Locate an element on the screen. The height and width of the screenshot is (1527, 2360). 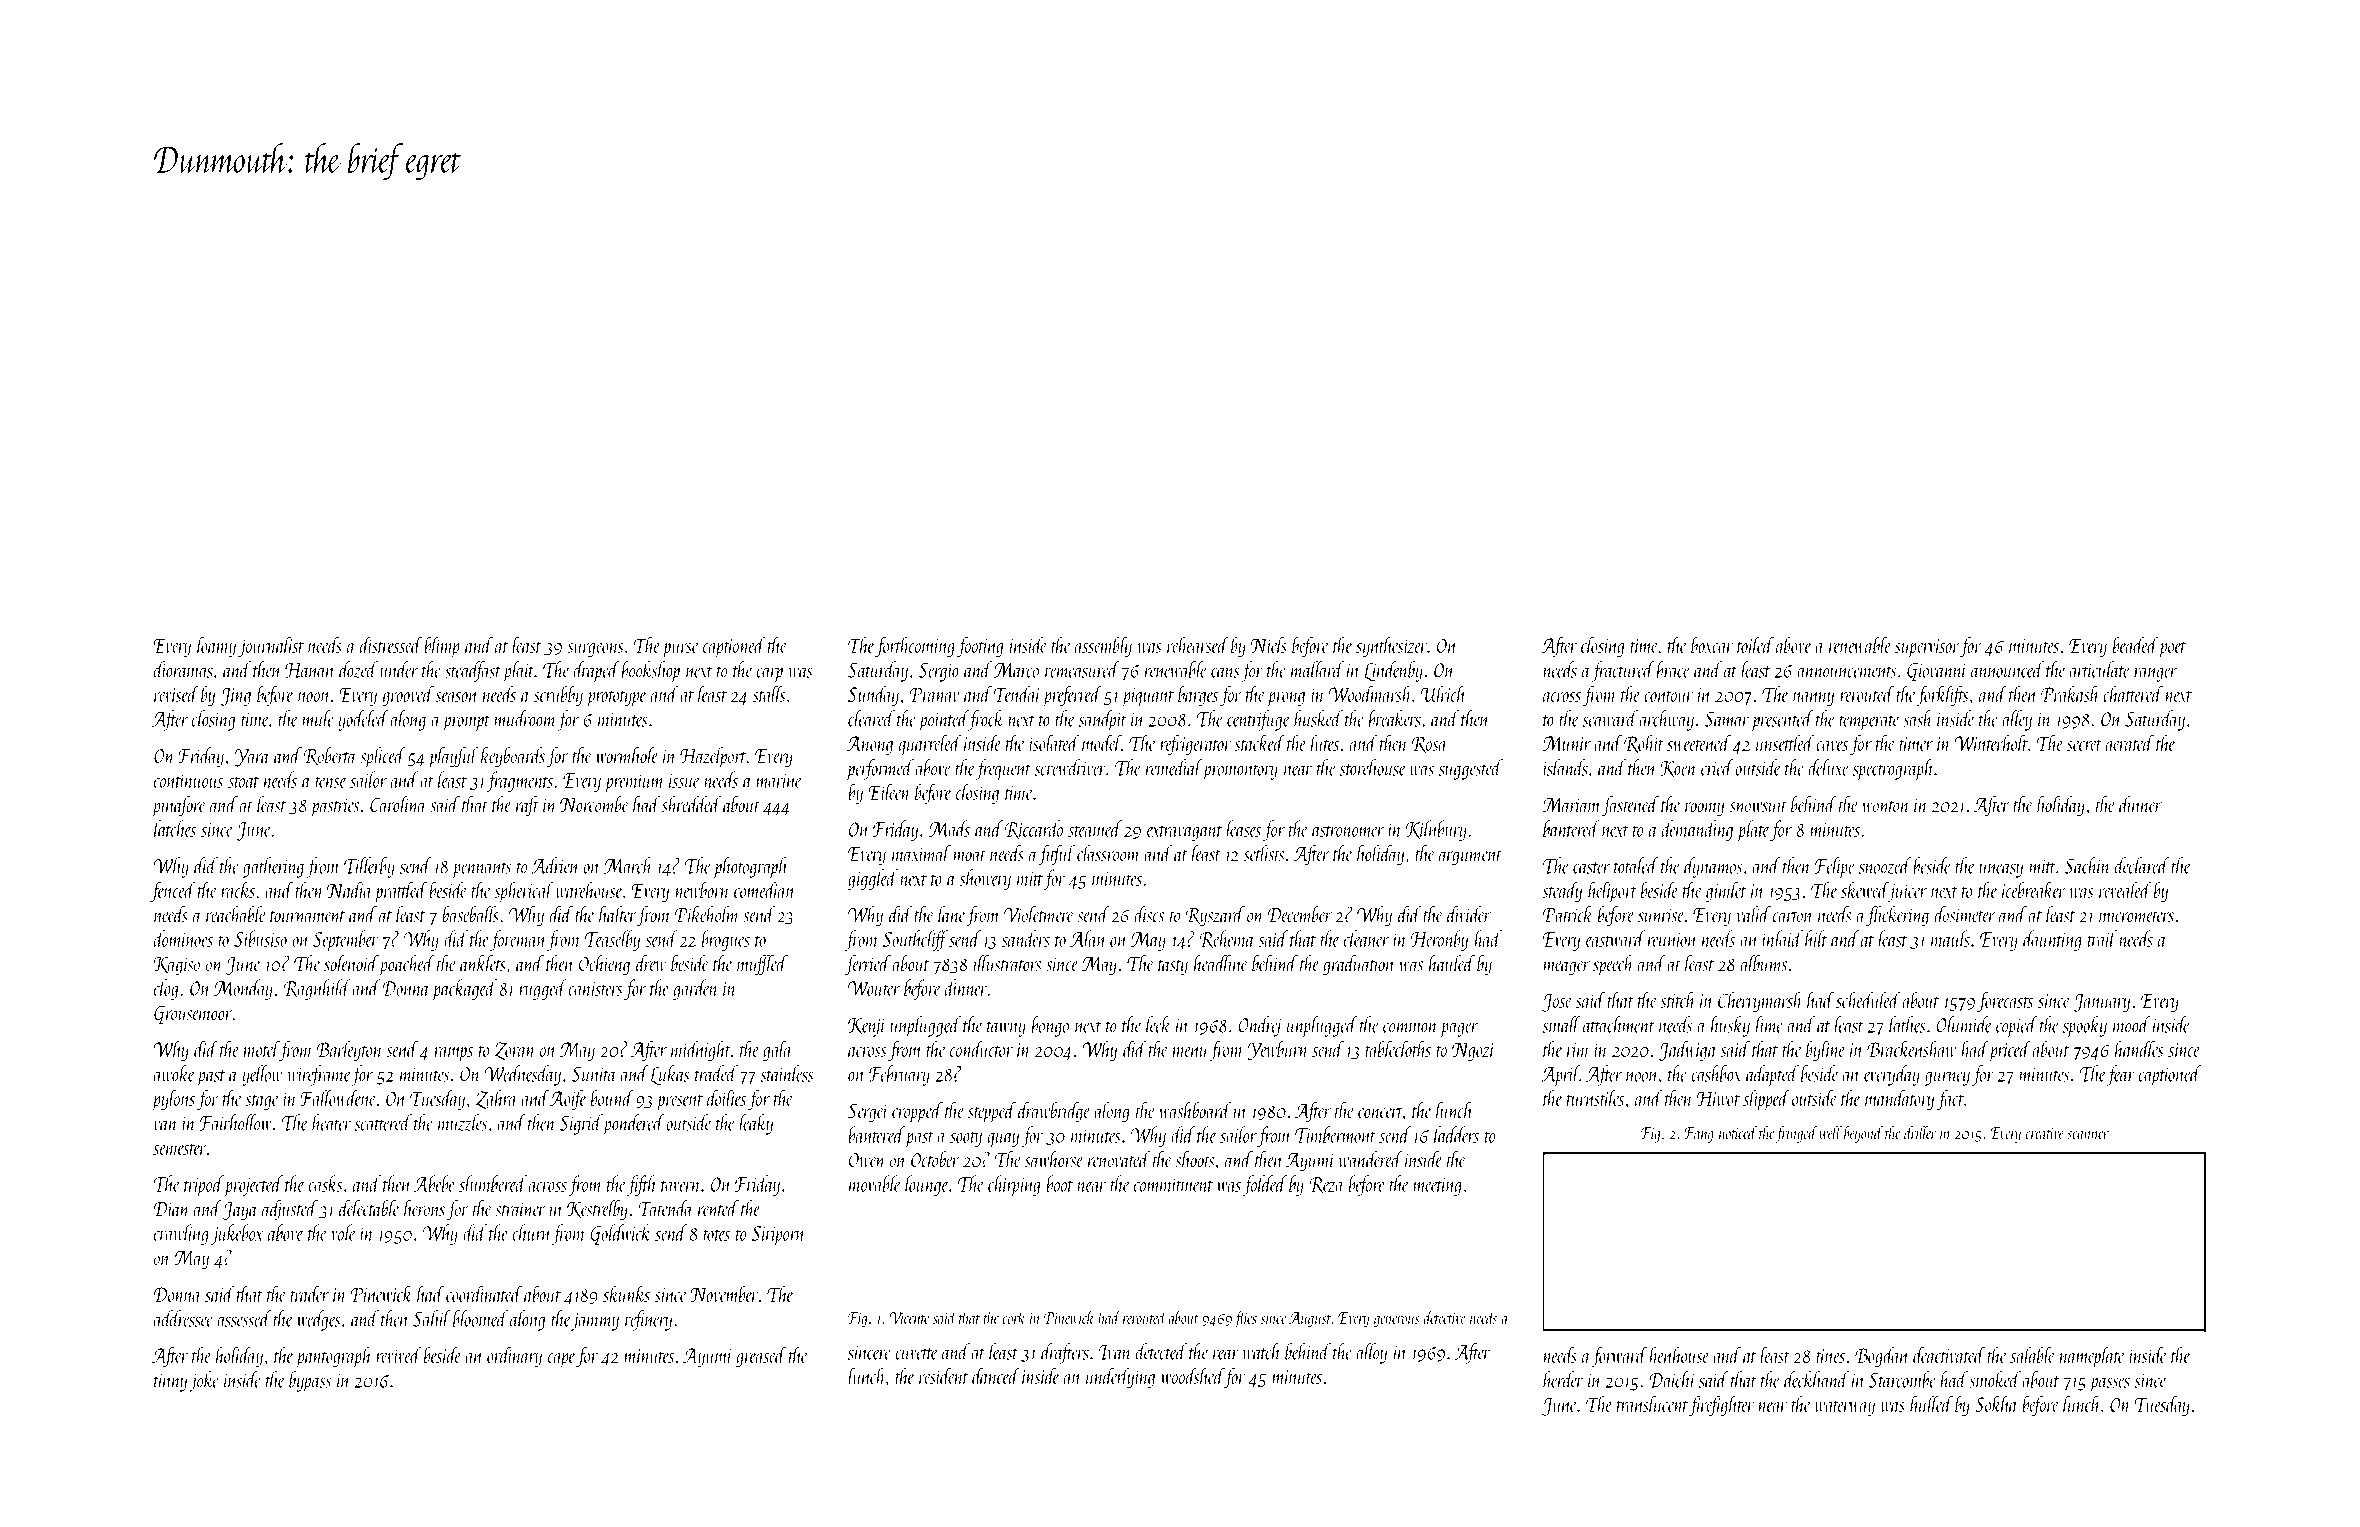
alloy is located at coordinates (1371, 1353).
